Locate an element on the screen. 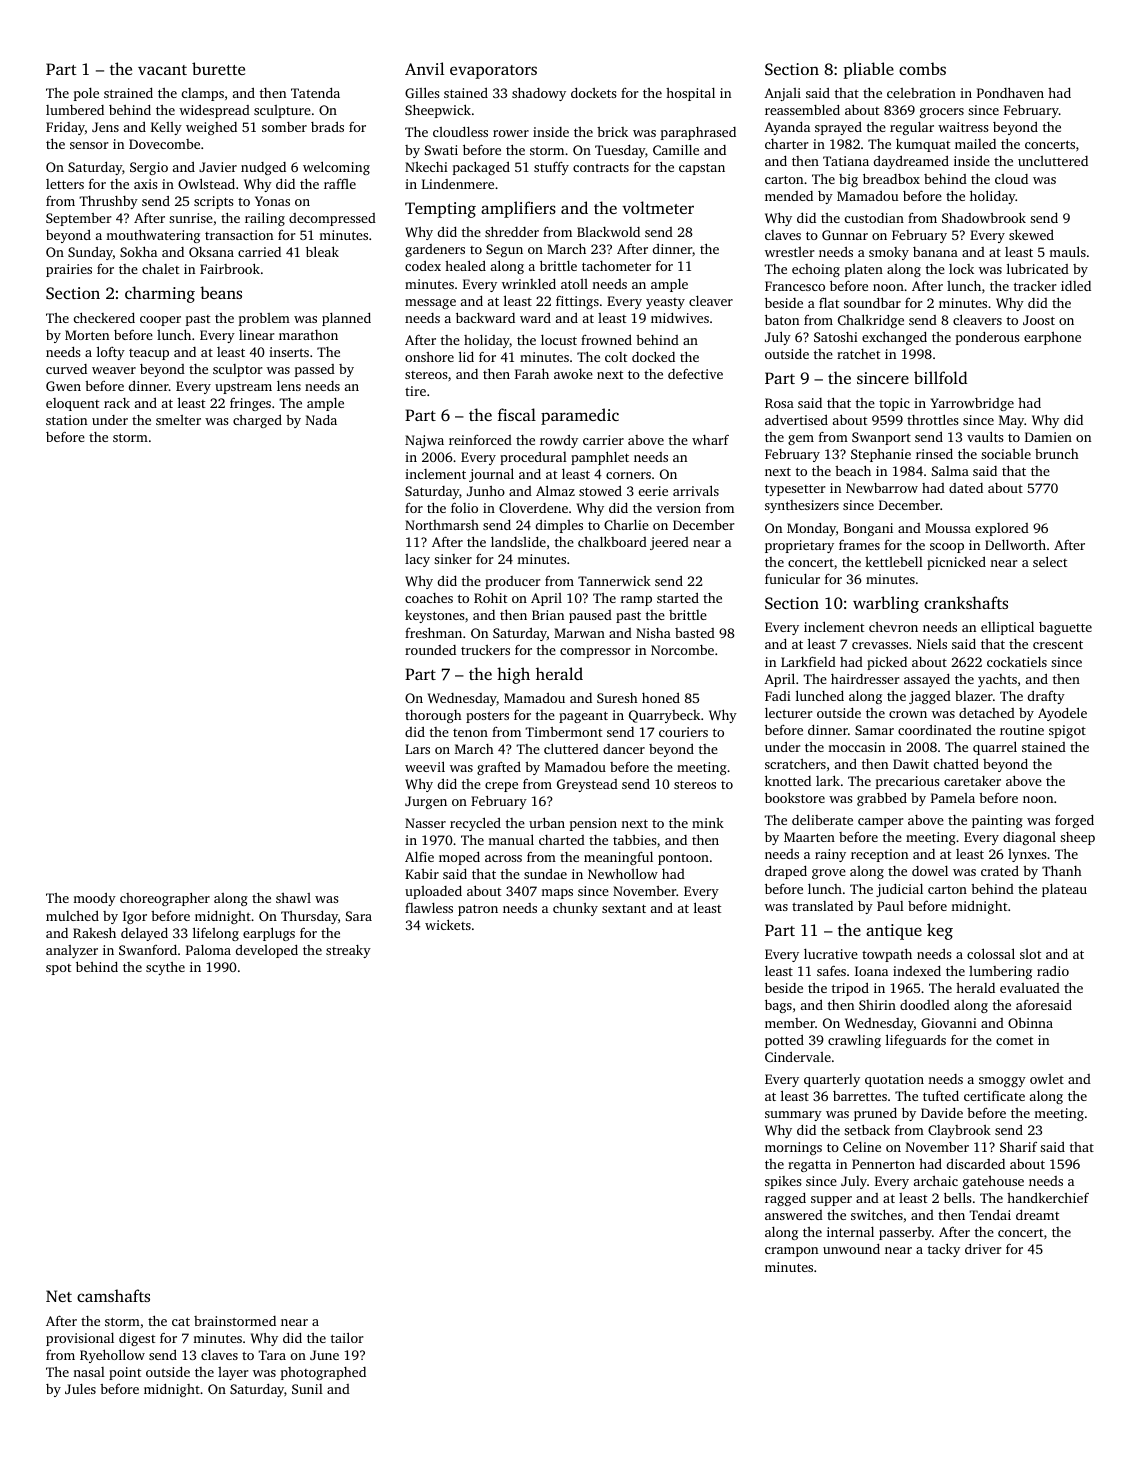  dreamt is located at coordinates (1037, 1215).
